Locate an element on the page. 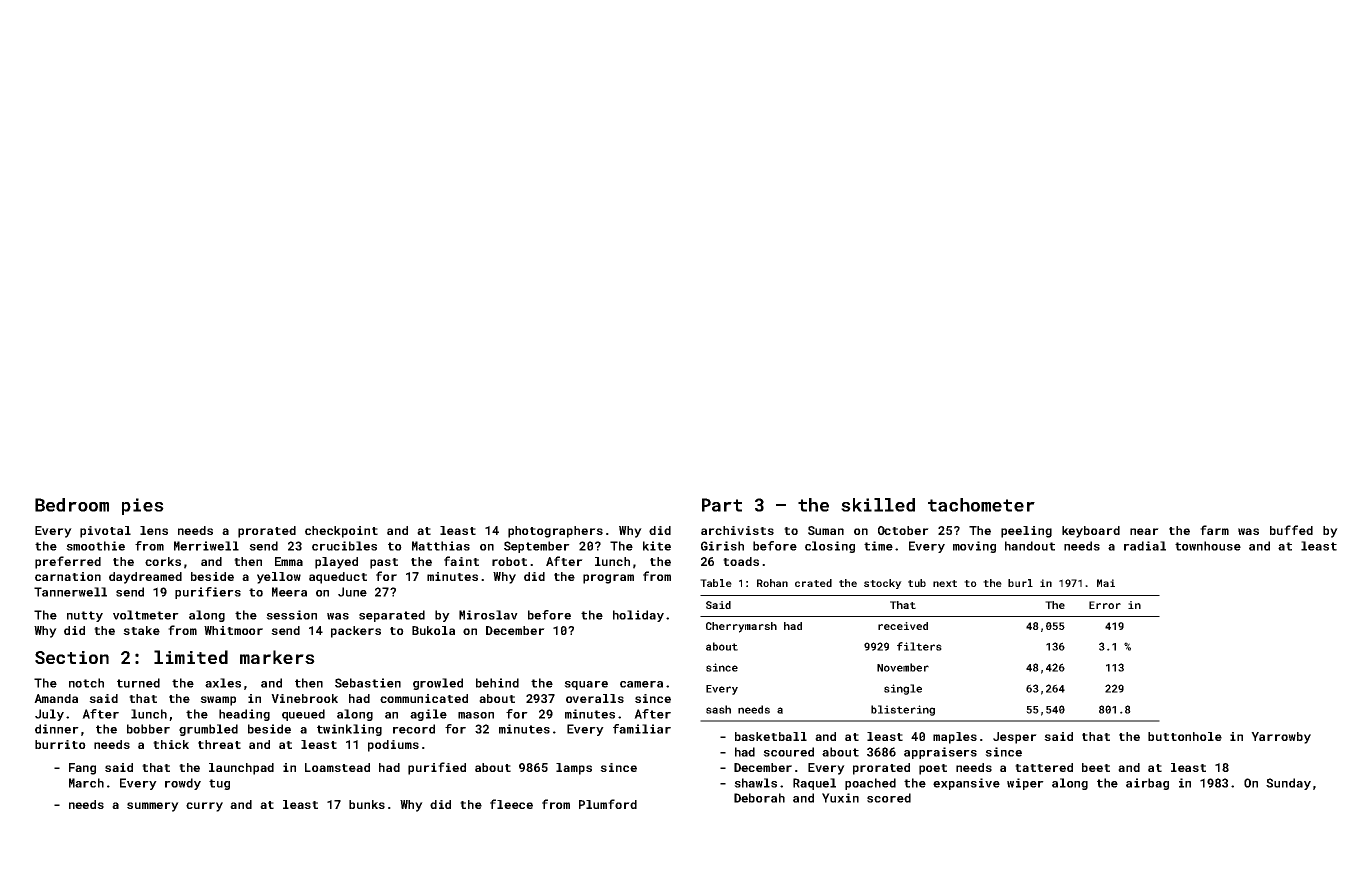  camera is located at coordinates (641, 684).
